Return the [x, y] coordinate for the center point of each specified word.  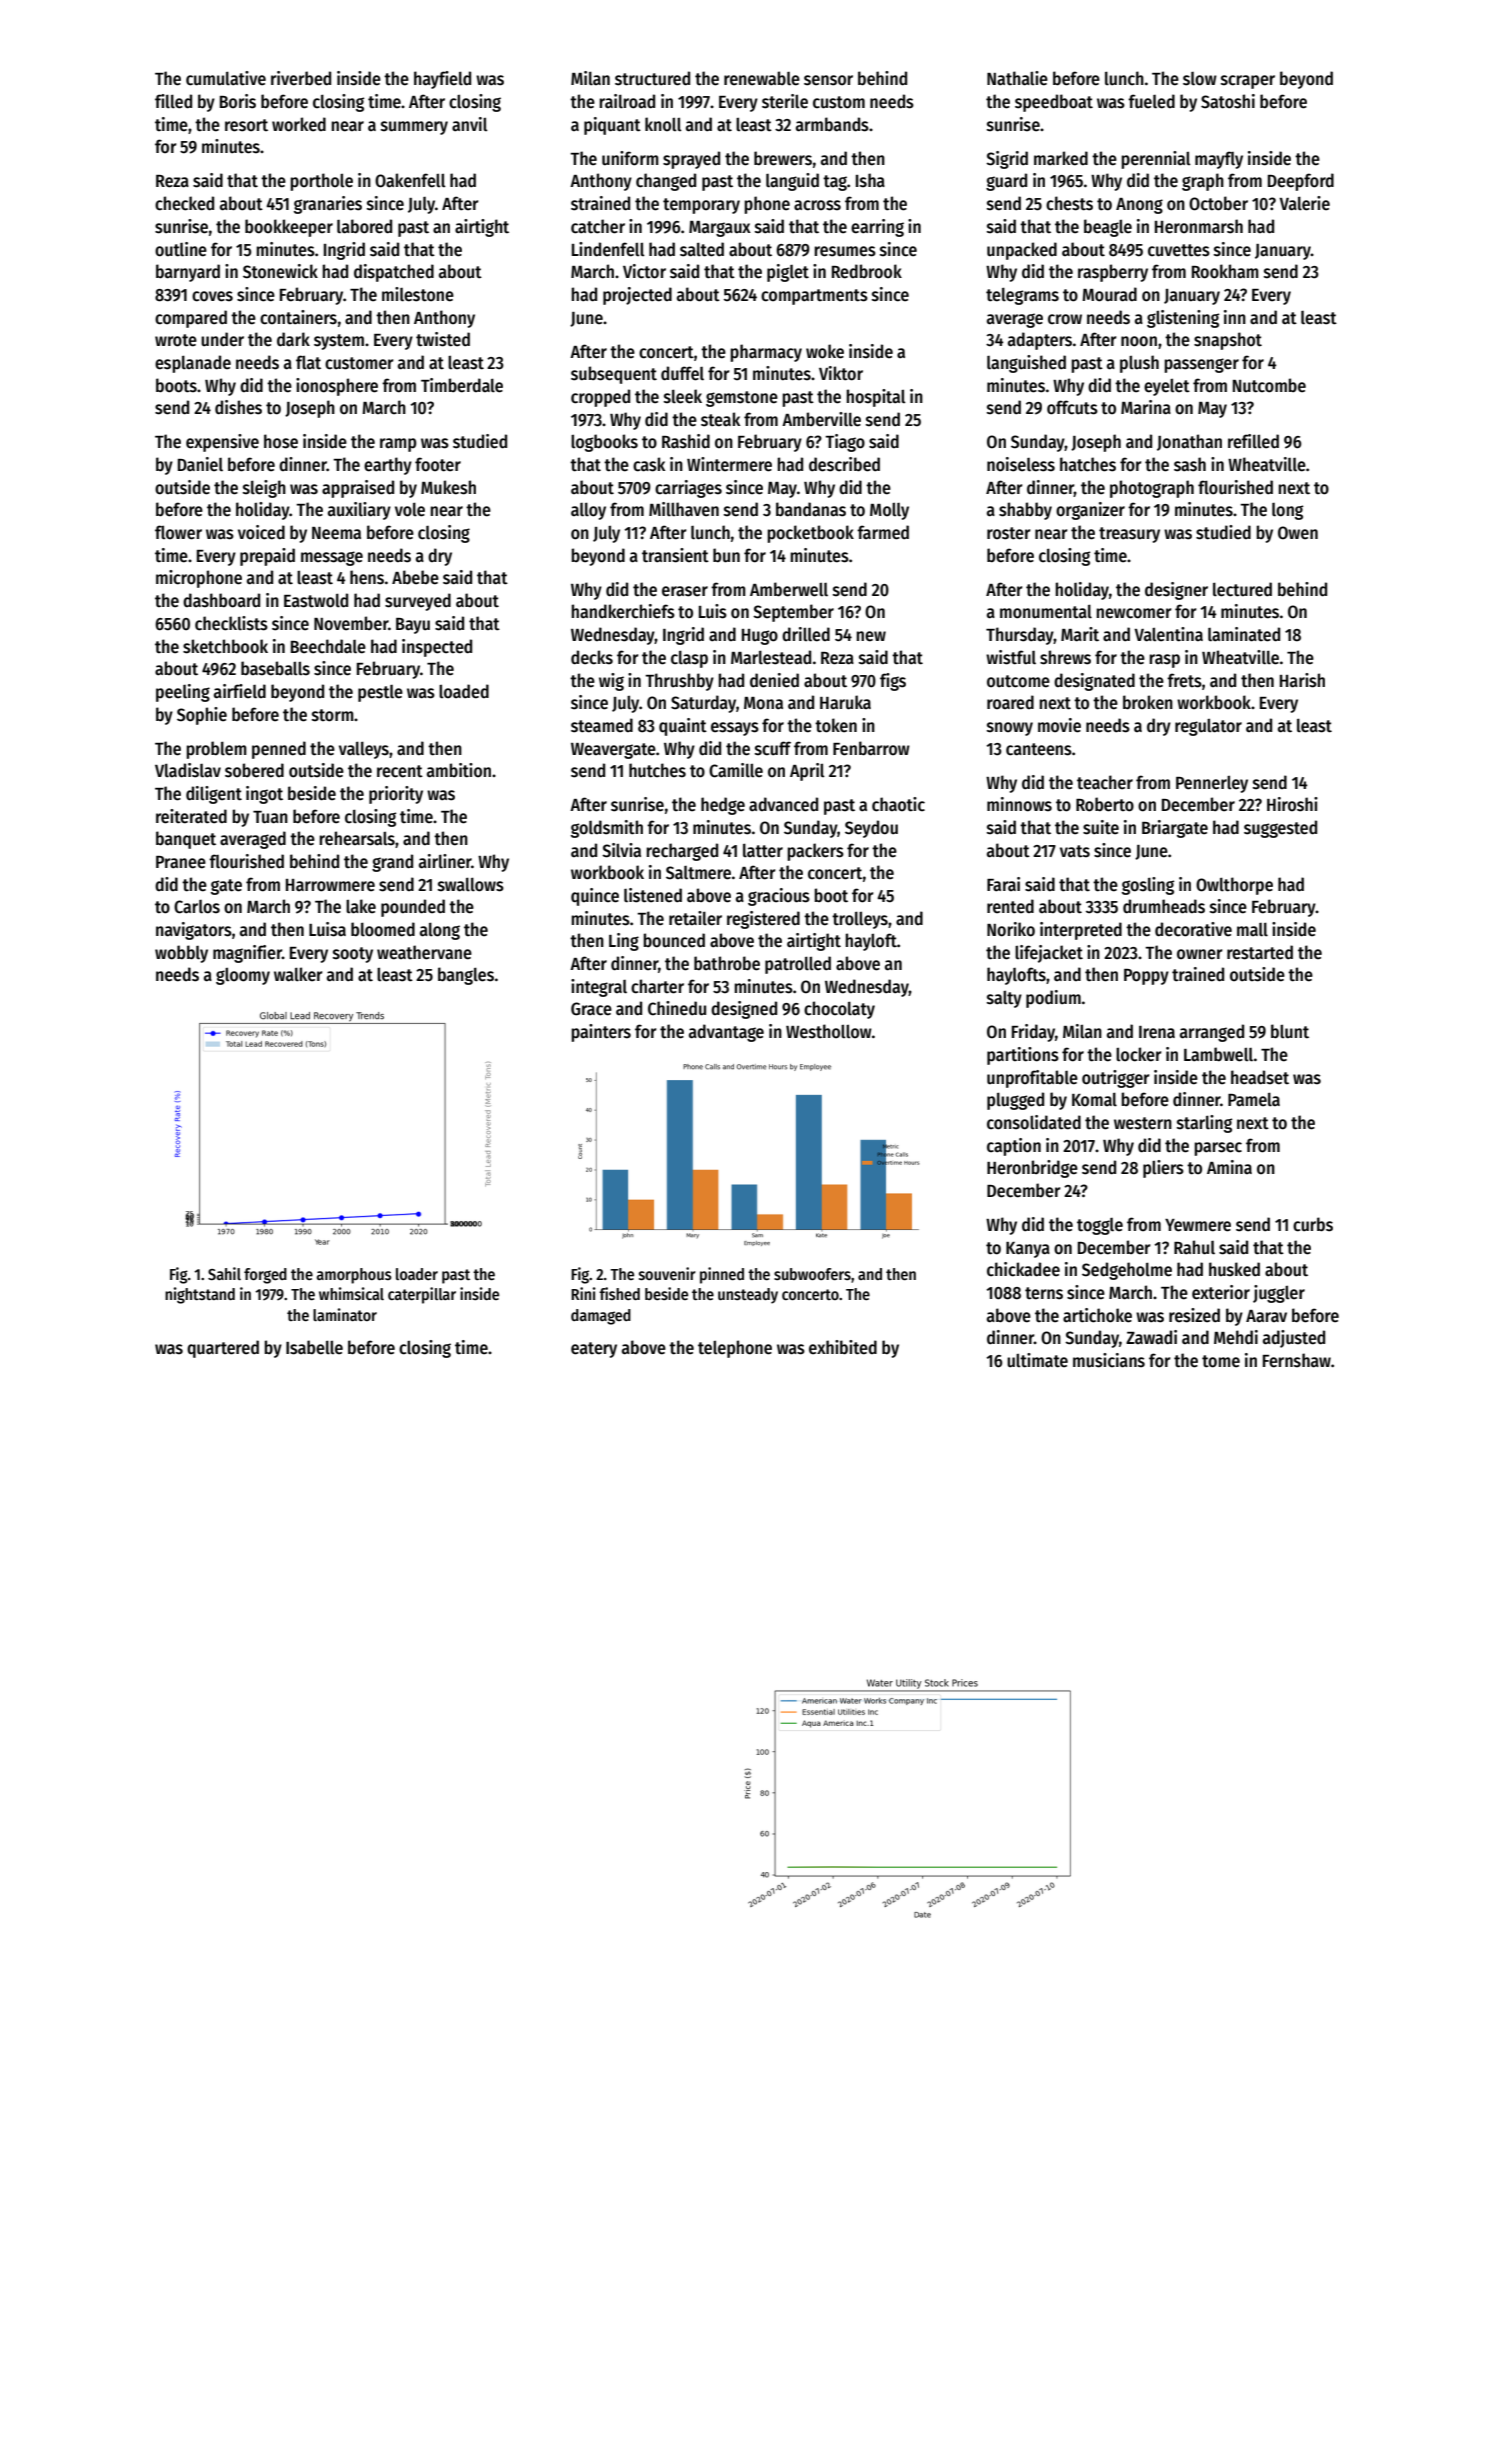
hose [281, 441]
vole [410, 509]
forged [265, 1276]
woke [825, 351]
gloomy [243, 976]
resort [246, 125]
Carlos [197, 907]
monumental [1046, 611]
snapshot [1228, 341]
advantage [726, 1033]
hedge [723, 806]
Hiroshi [1292, 804]
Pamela [1254, 1099]
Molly [889, 511]
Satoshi [1228, 101]
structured [652, 78]
